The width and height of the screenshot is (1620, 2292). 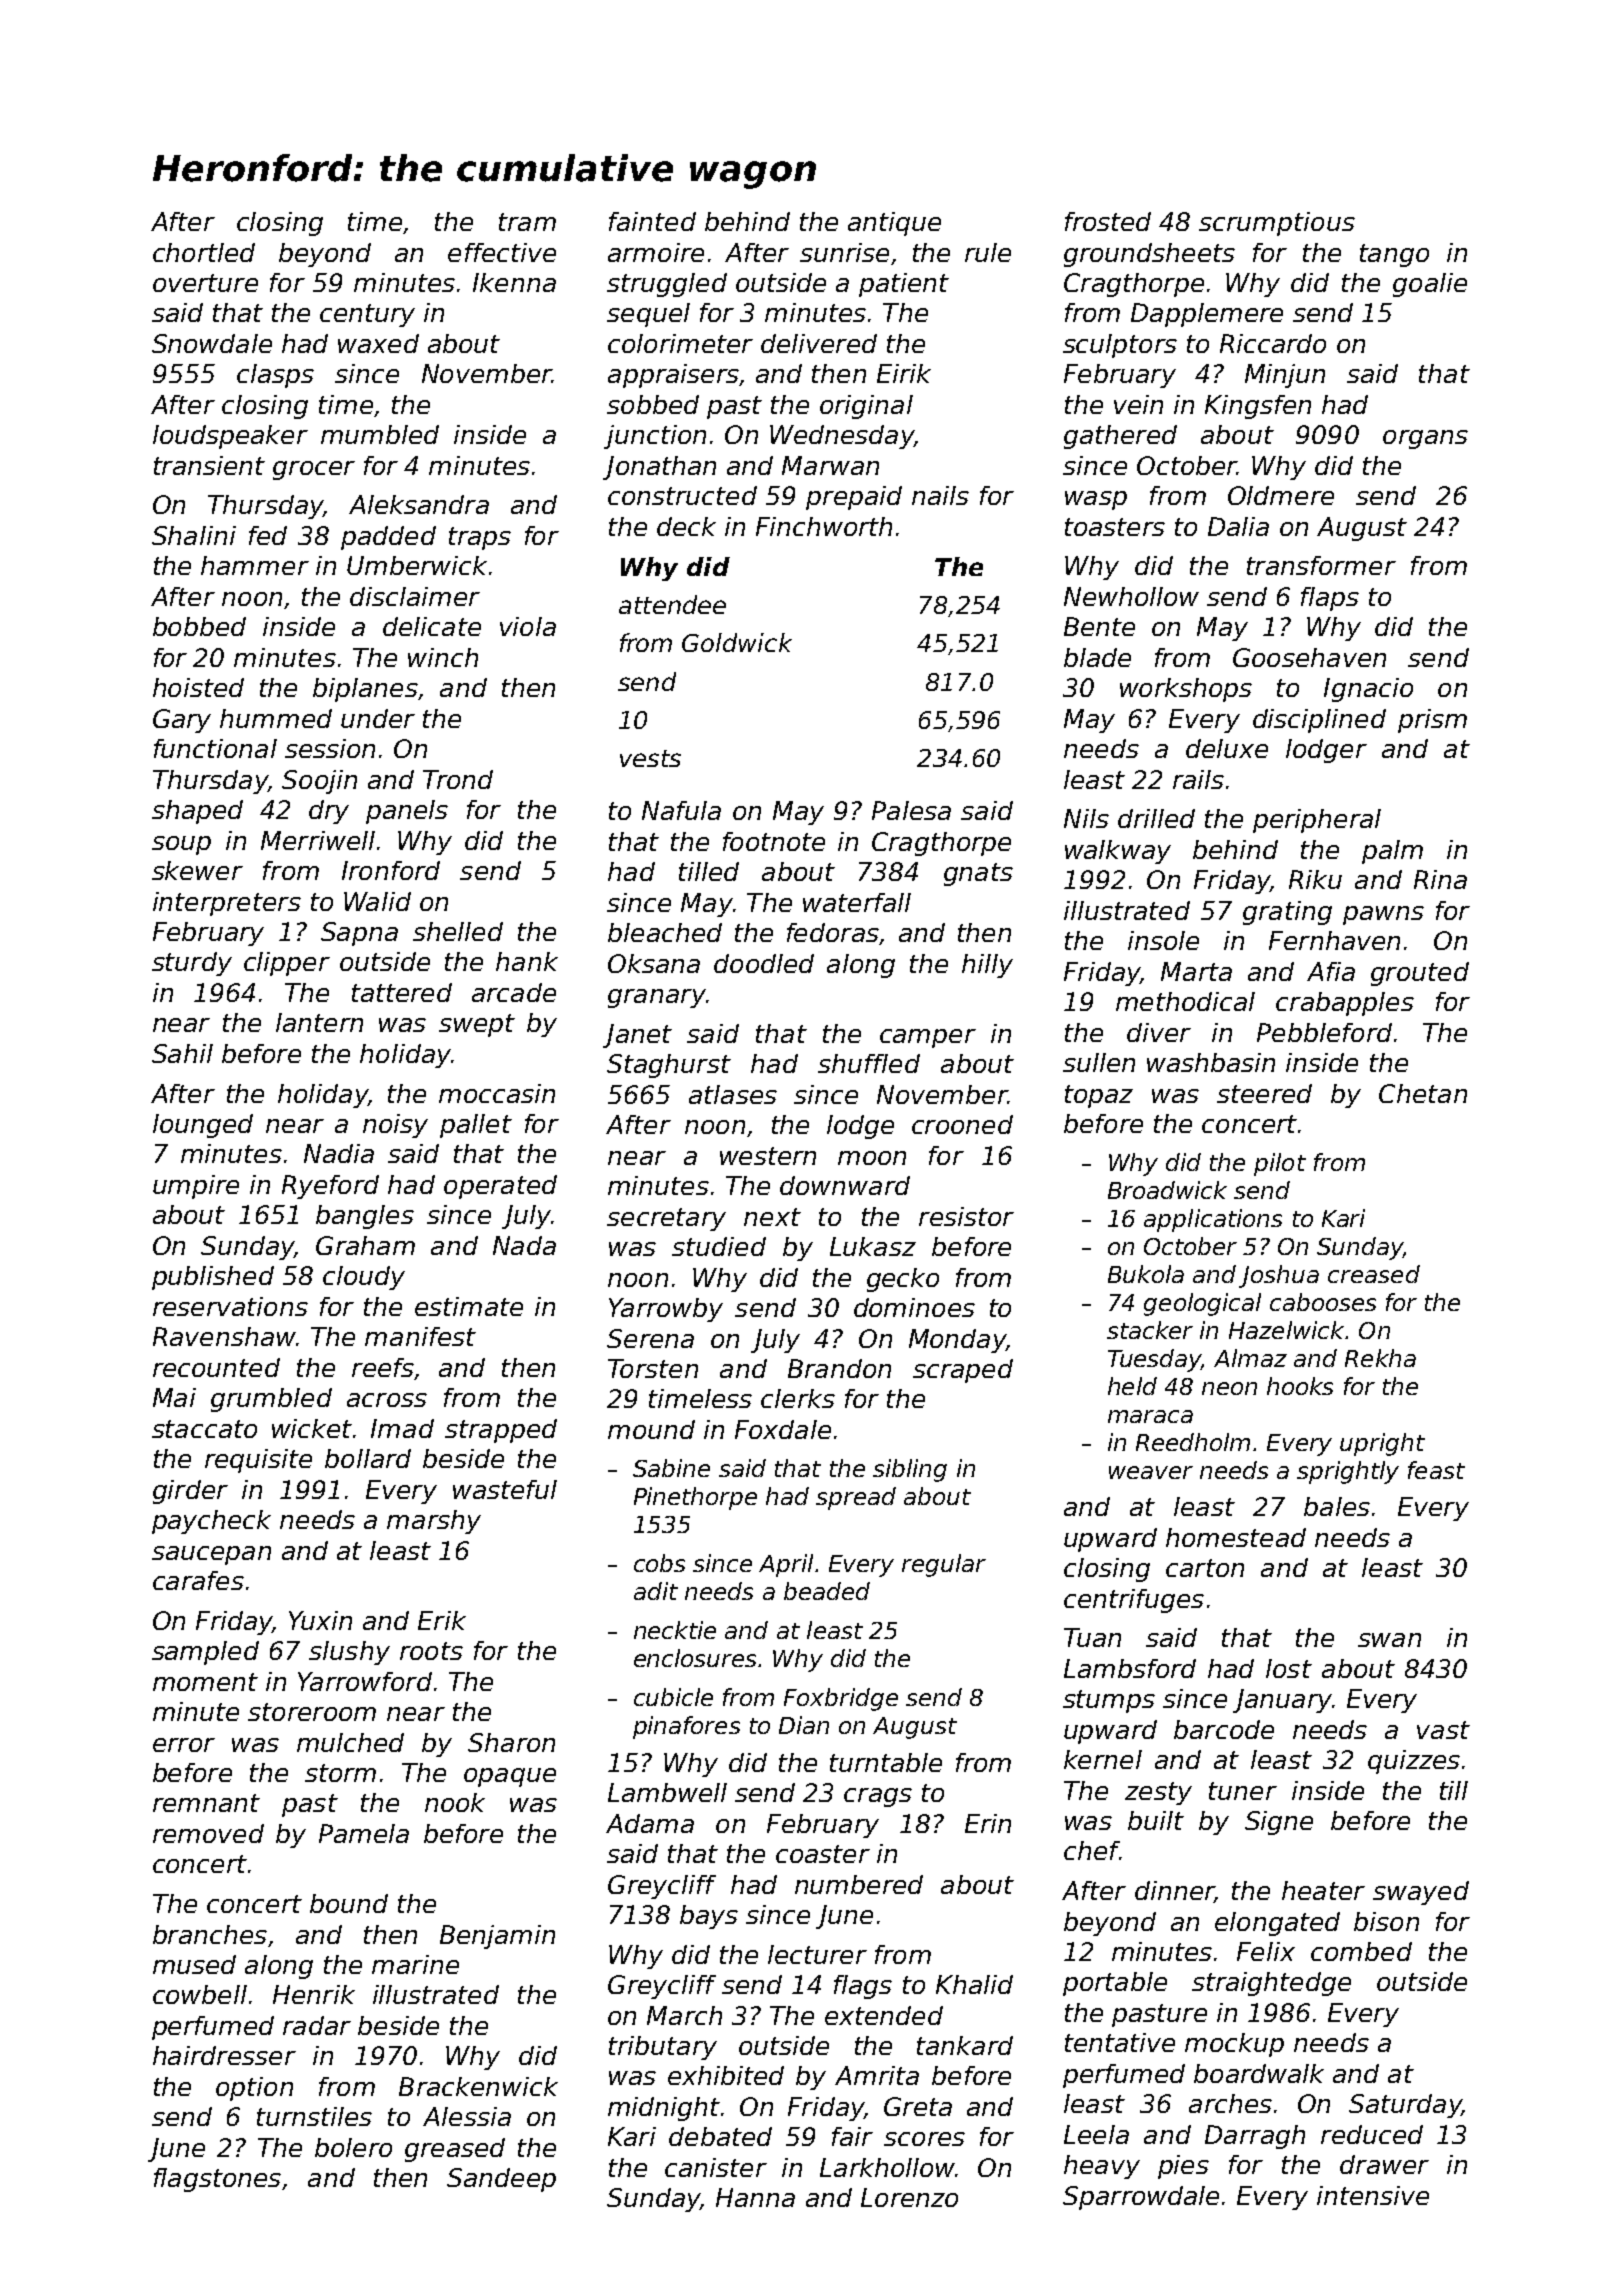 What do you see at coordinates (650, 758) in the screenshot?
I see `vests` at bounding box center [650, 758].
